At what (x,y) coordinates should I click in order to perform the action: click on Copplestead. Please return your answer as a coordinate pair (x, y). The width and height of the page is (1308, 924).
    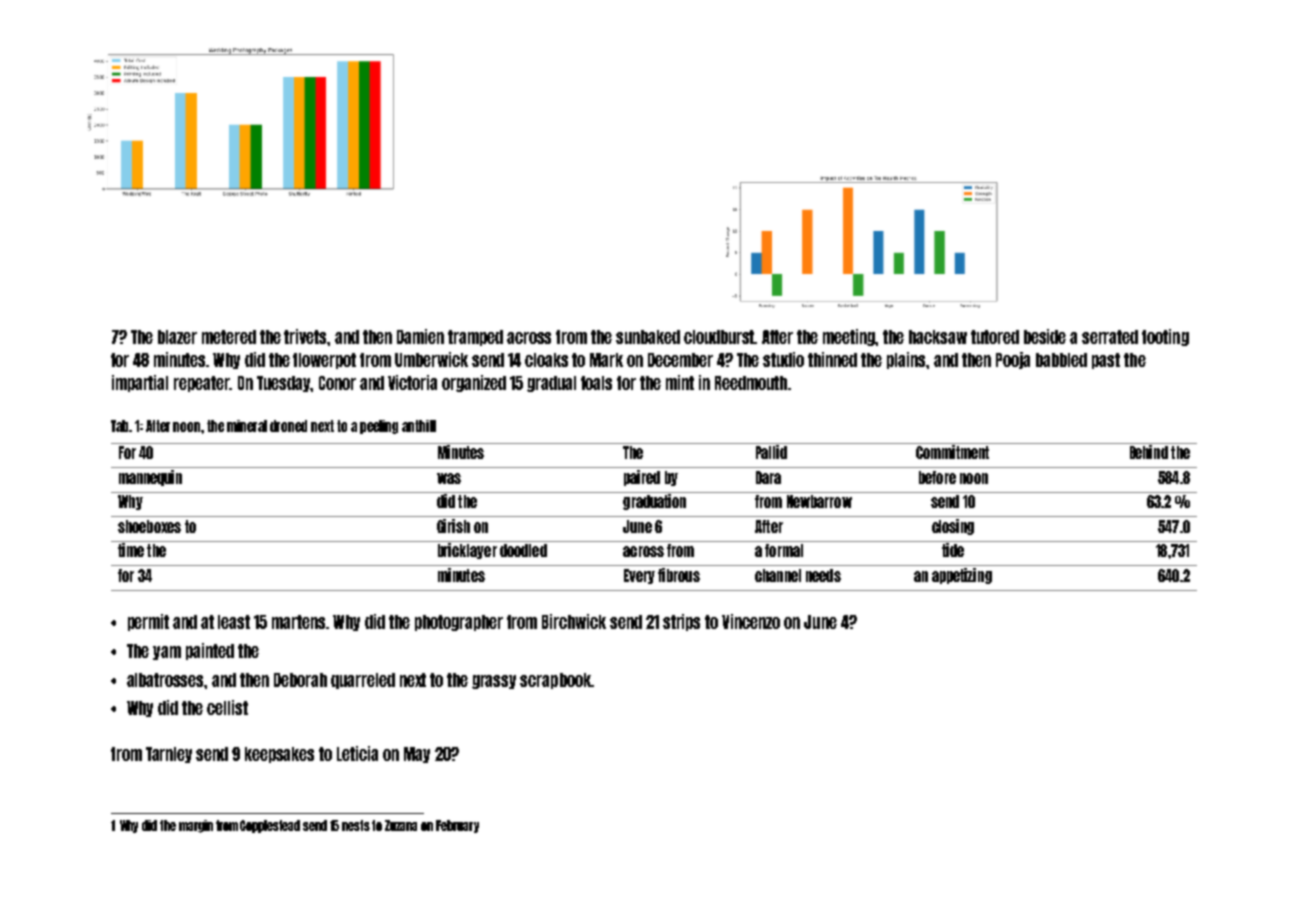
    Looking at the image, I should click on (270, 826).
